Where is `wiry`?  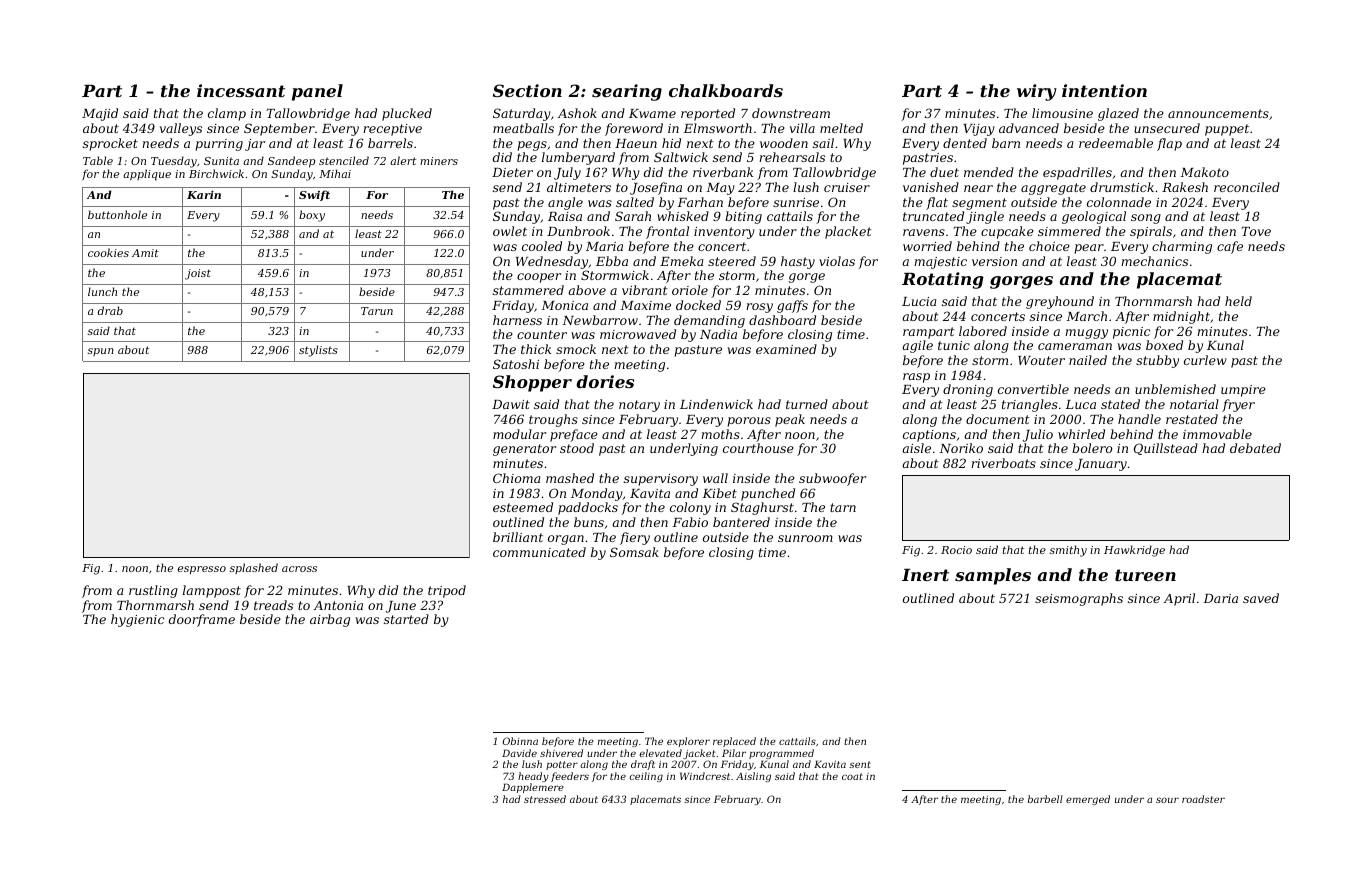
wiry is located at coordinates (1037, 92).
